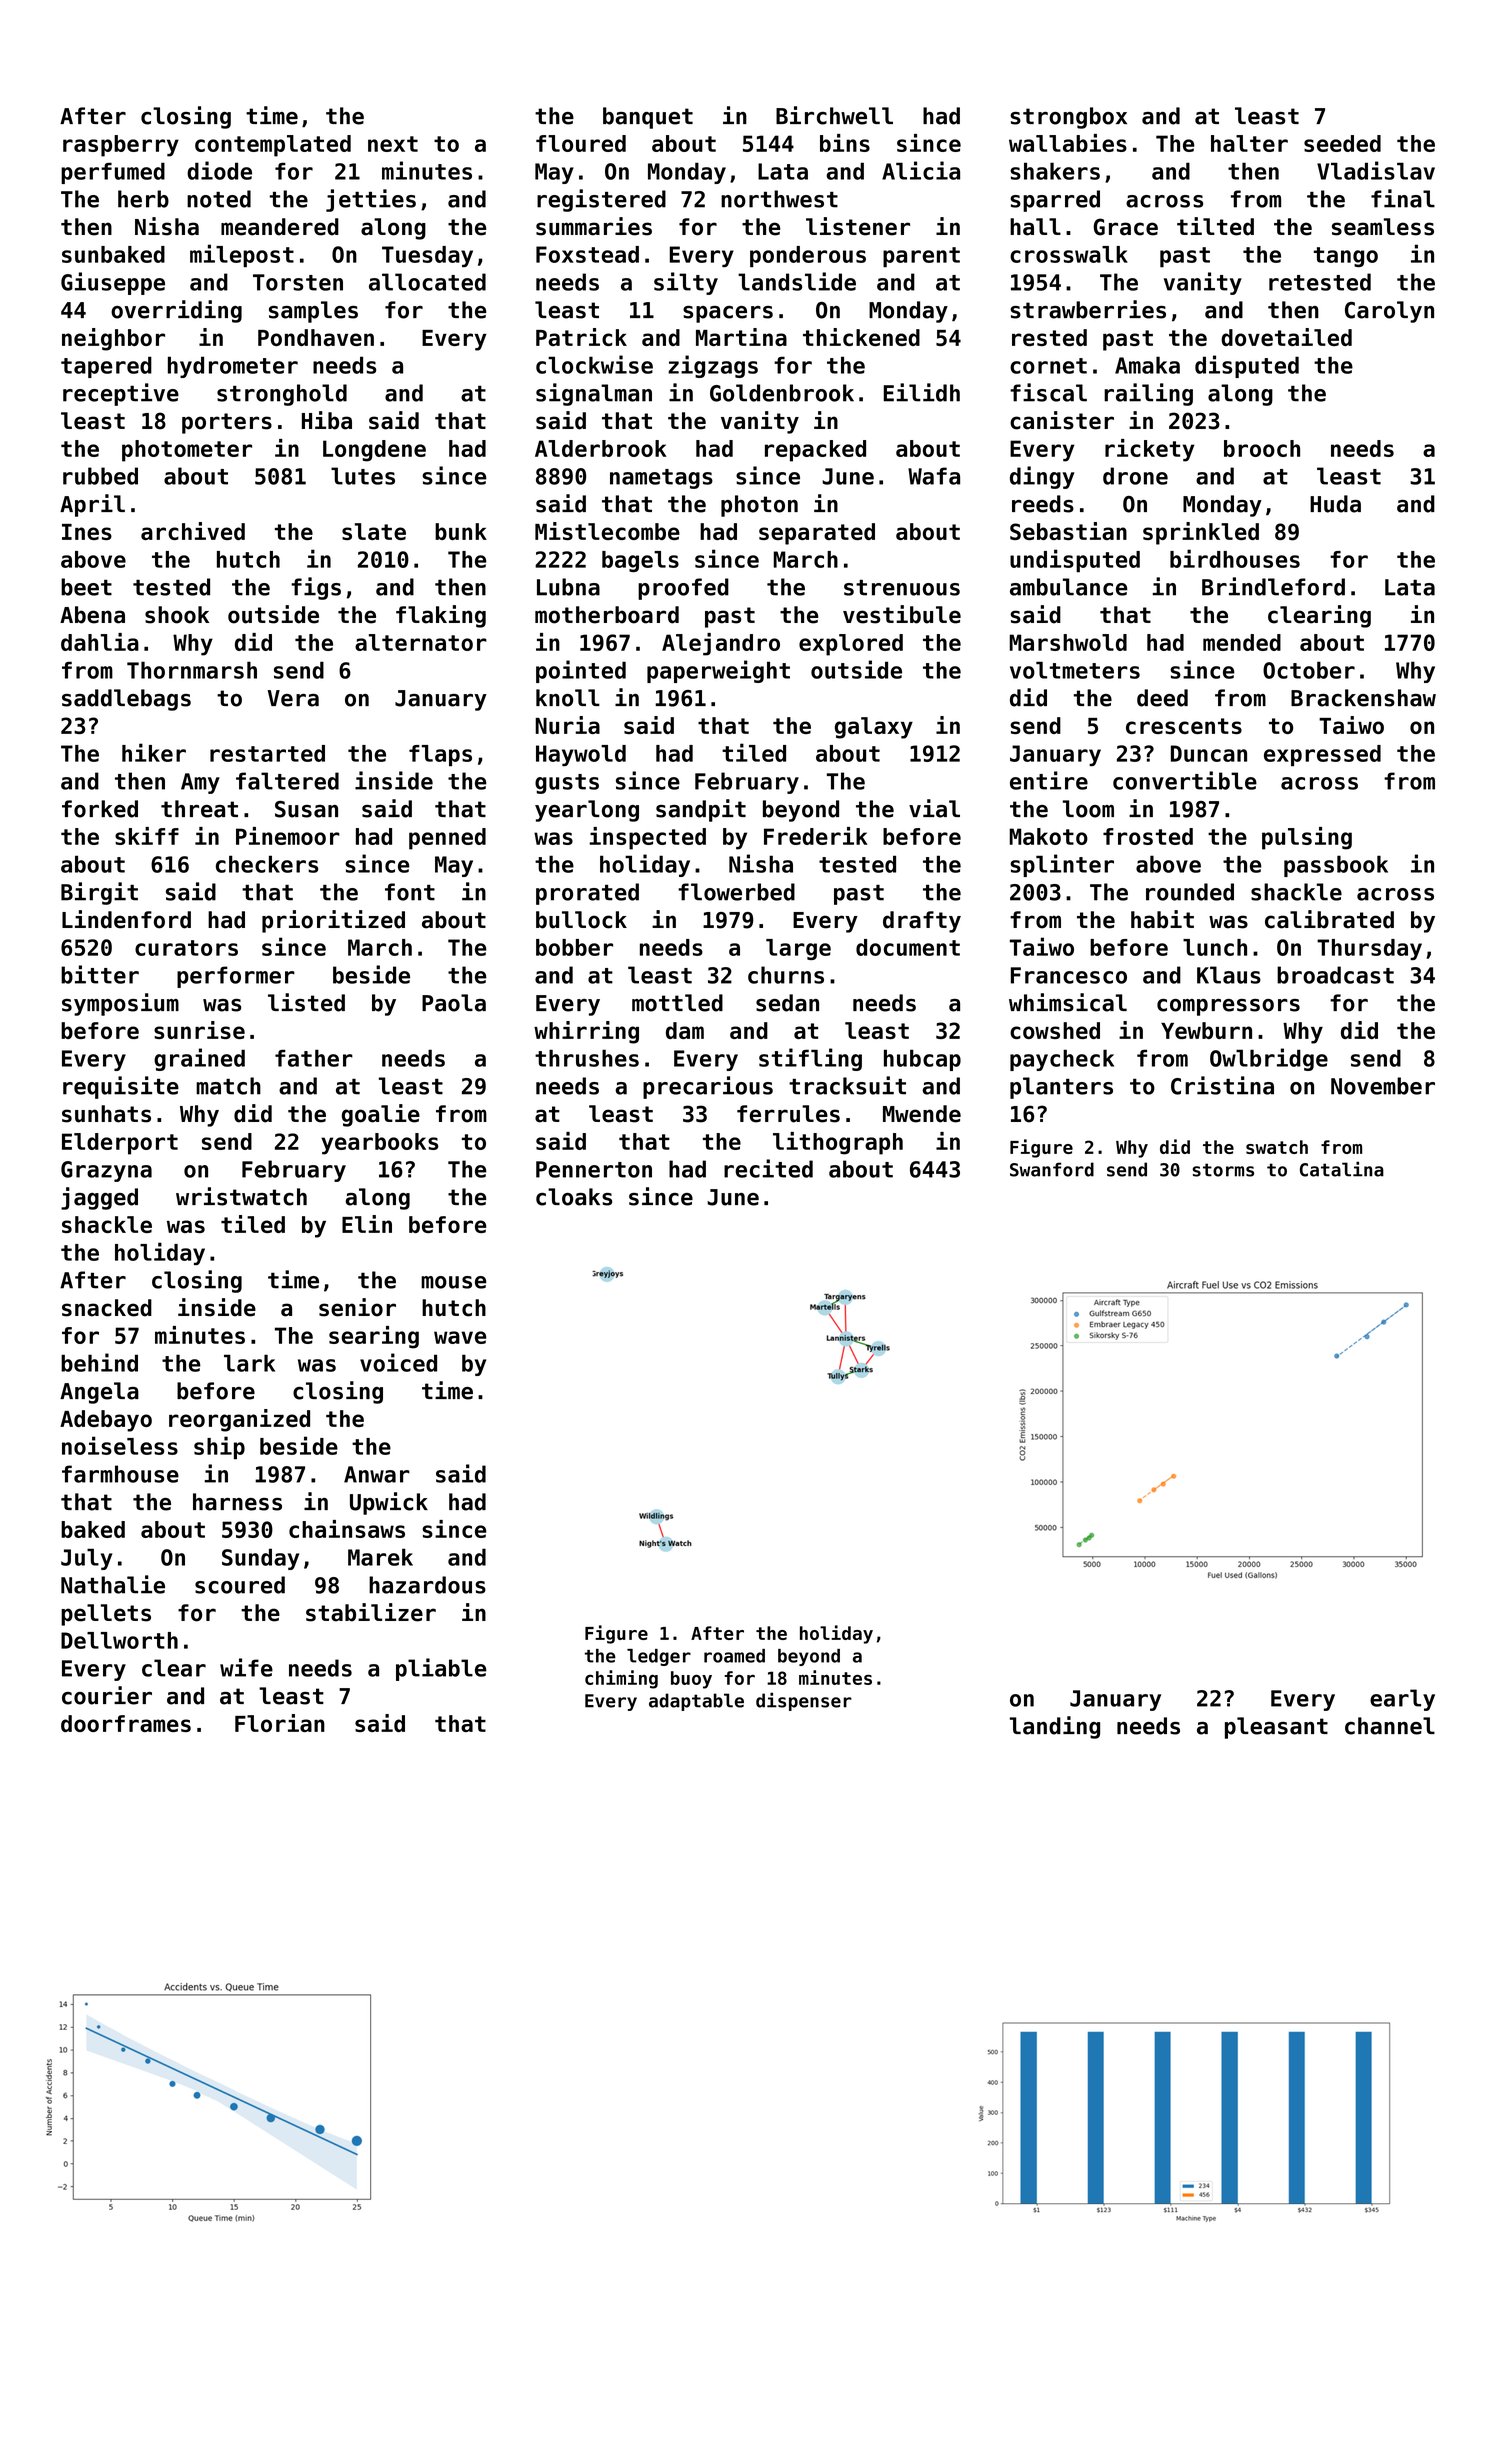 Image resolution: width=1496 pixels, height=2464 pixels. I want to click on Eilidh, so click(922, 392).
